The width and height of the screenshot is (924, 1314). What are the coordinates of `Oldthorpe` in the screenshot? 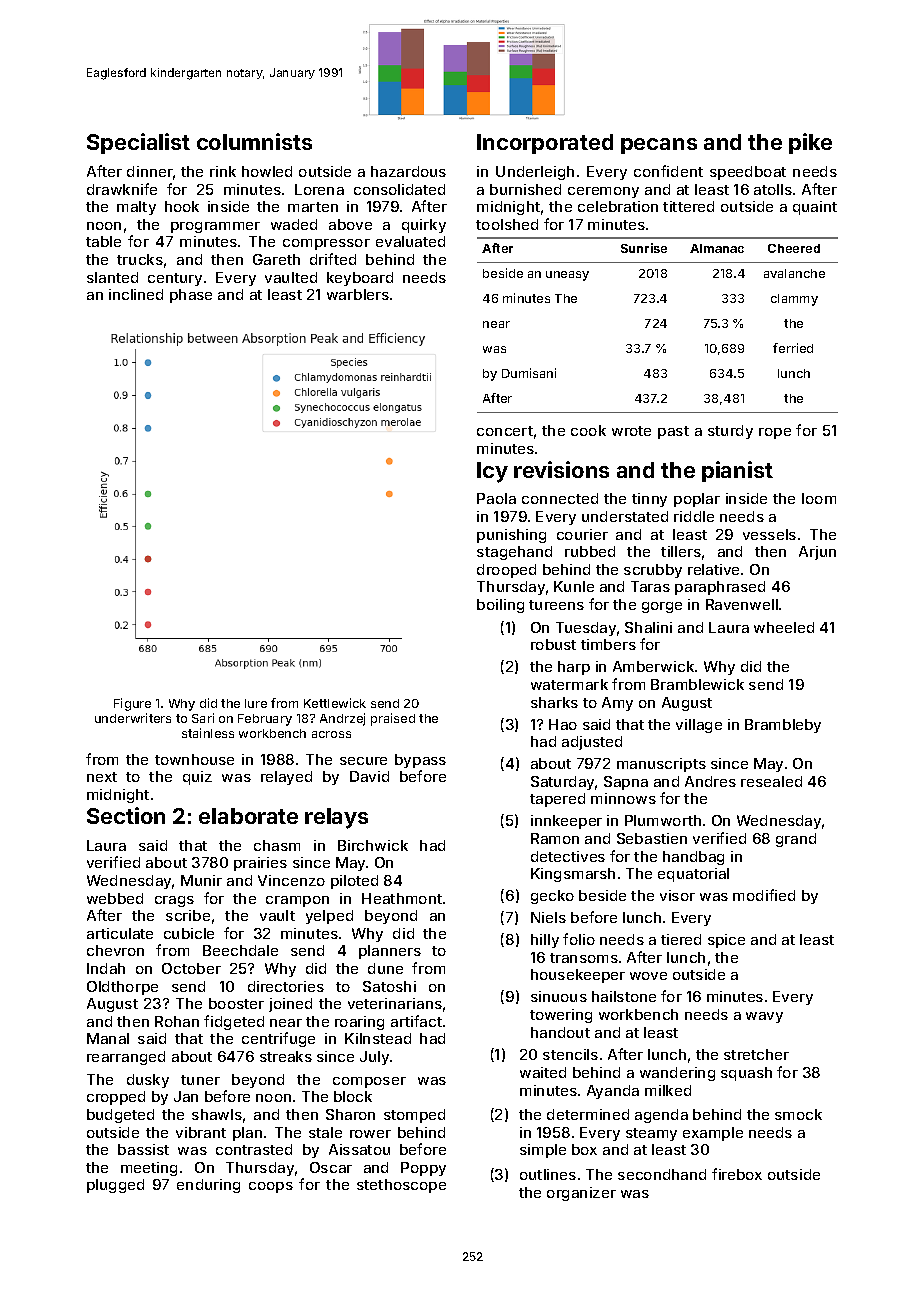 It's located at (122, 988).
